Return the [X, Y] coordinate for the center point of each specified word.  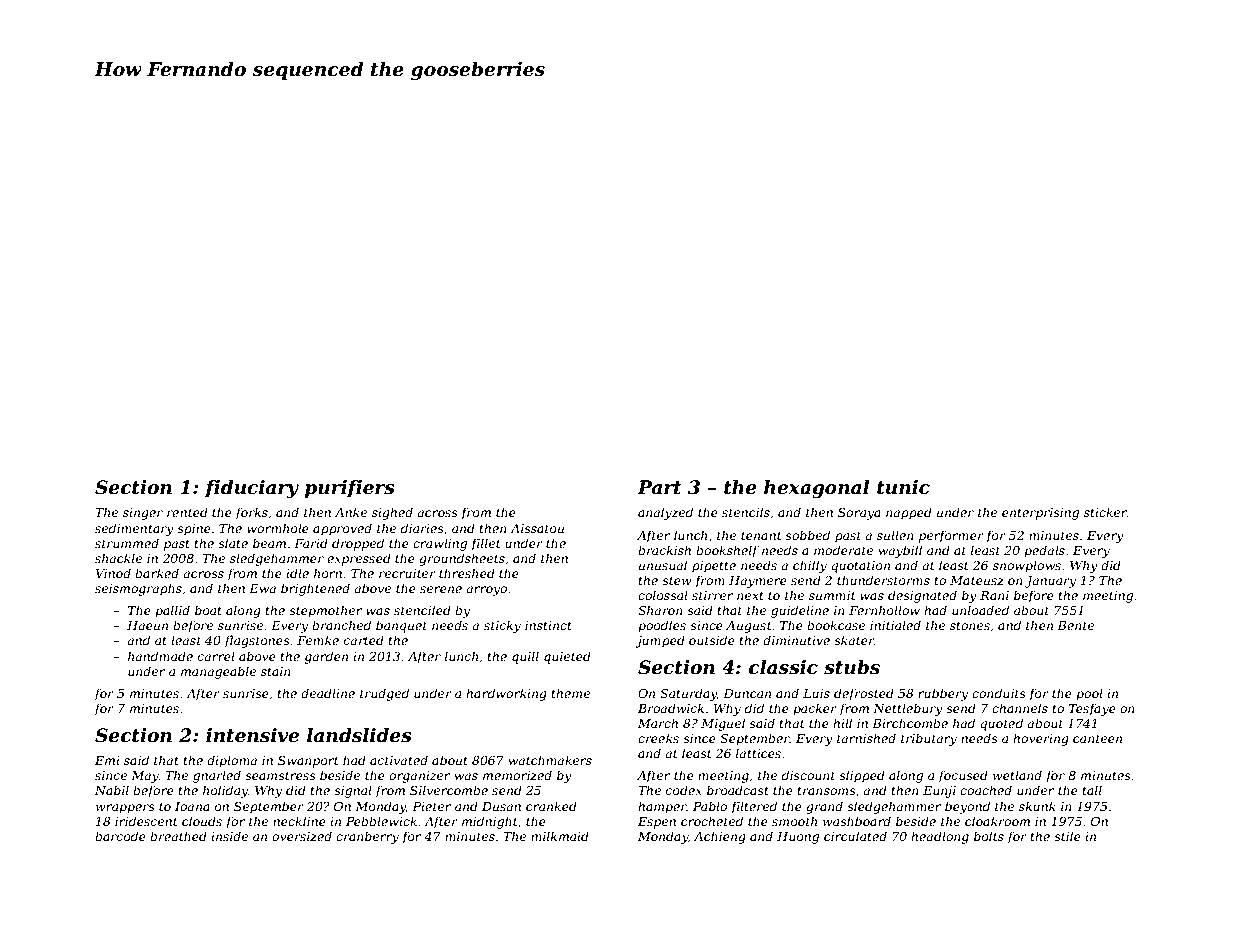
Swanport [308, 762]
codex [684, 790]
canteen [1097, 738]
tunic [903, 487]
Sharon [660, 610]
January [1050, 582]
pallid [172, 611]
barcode [120, 836]
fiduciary [252, 489]
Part [659, 487]
